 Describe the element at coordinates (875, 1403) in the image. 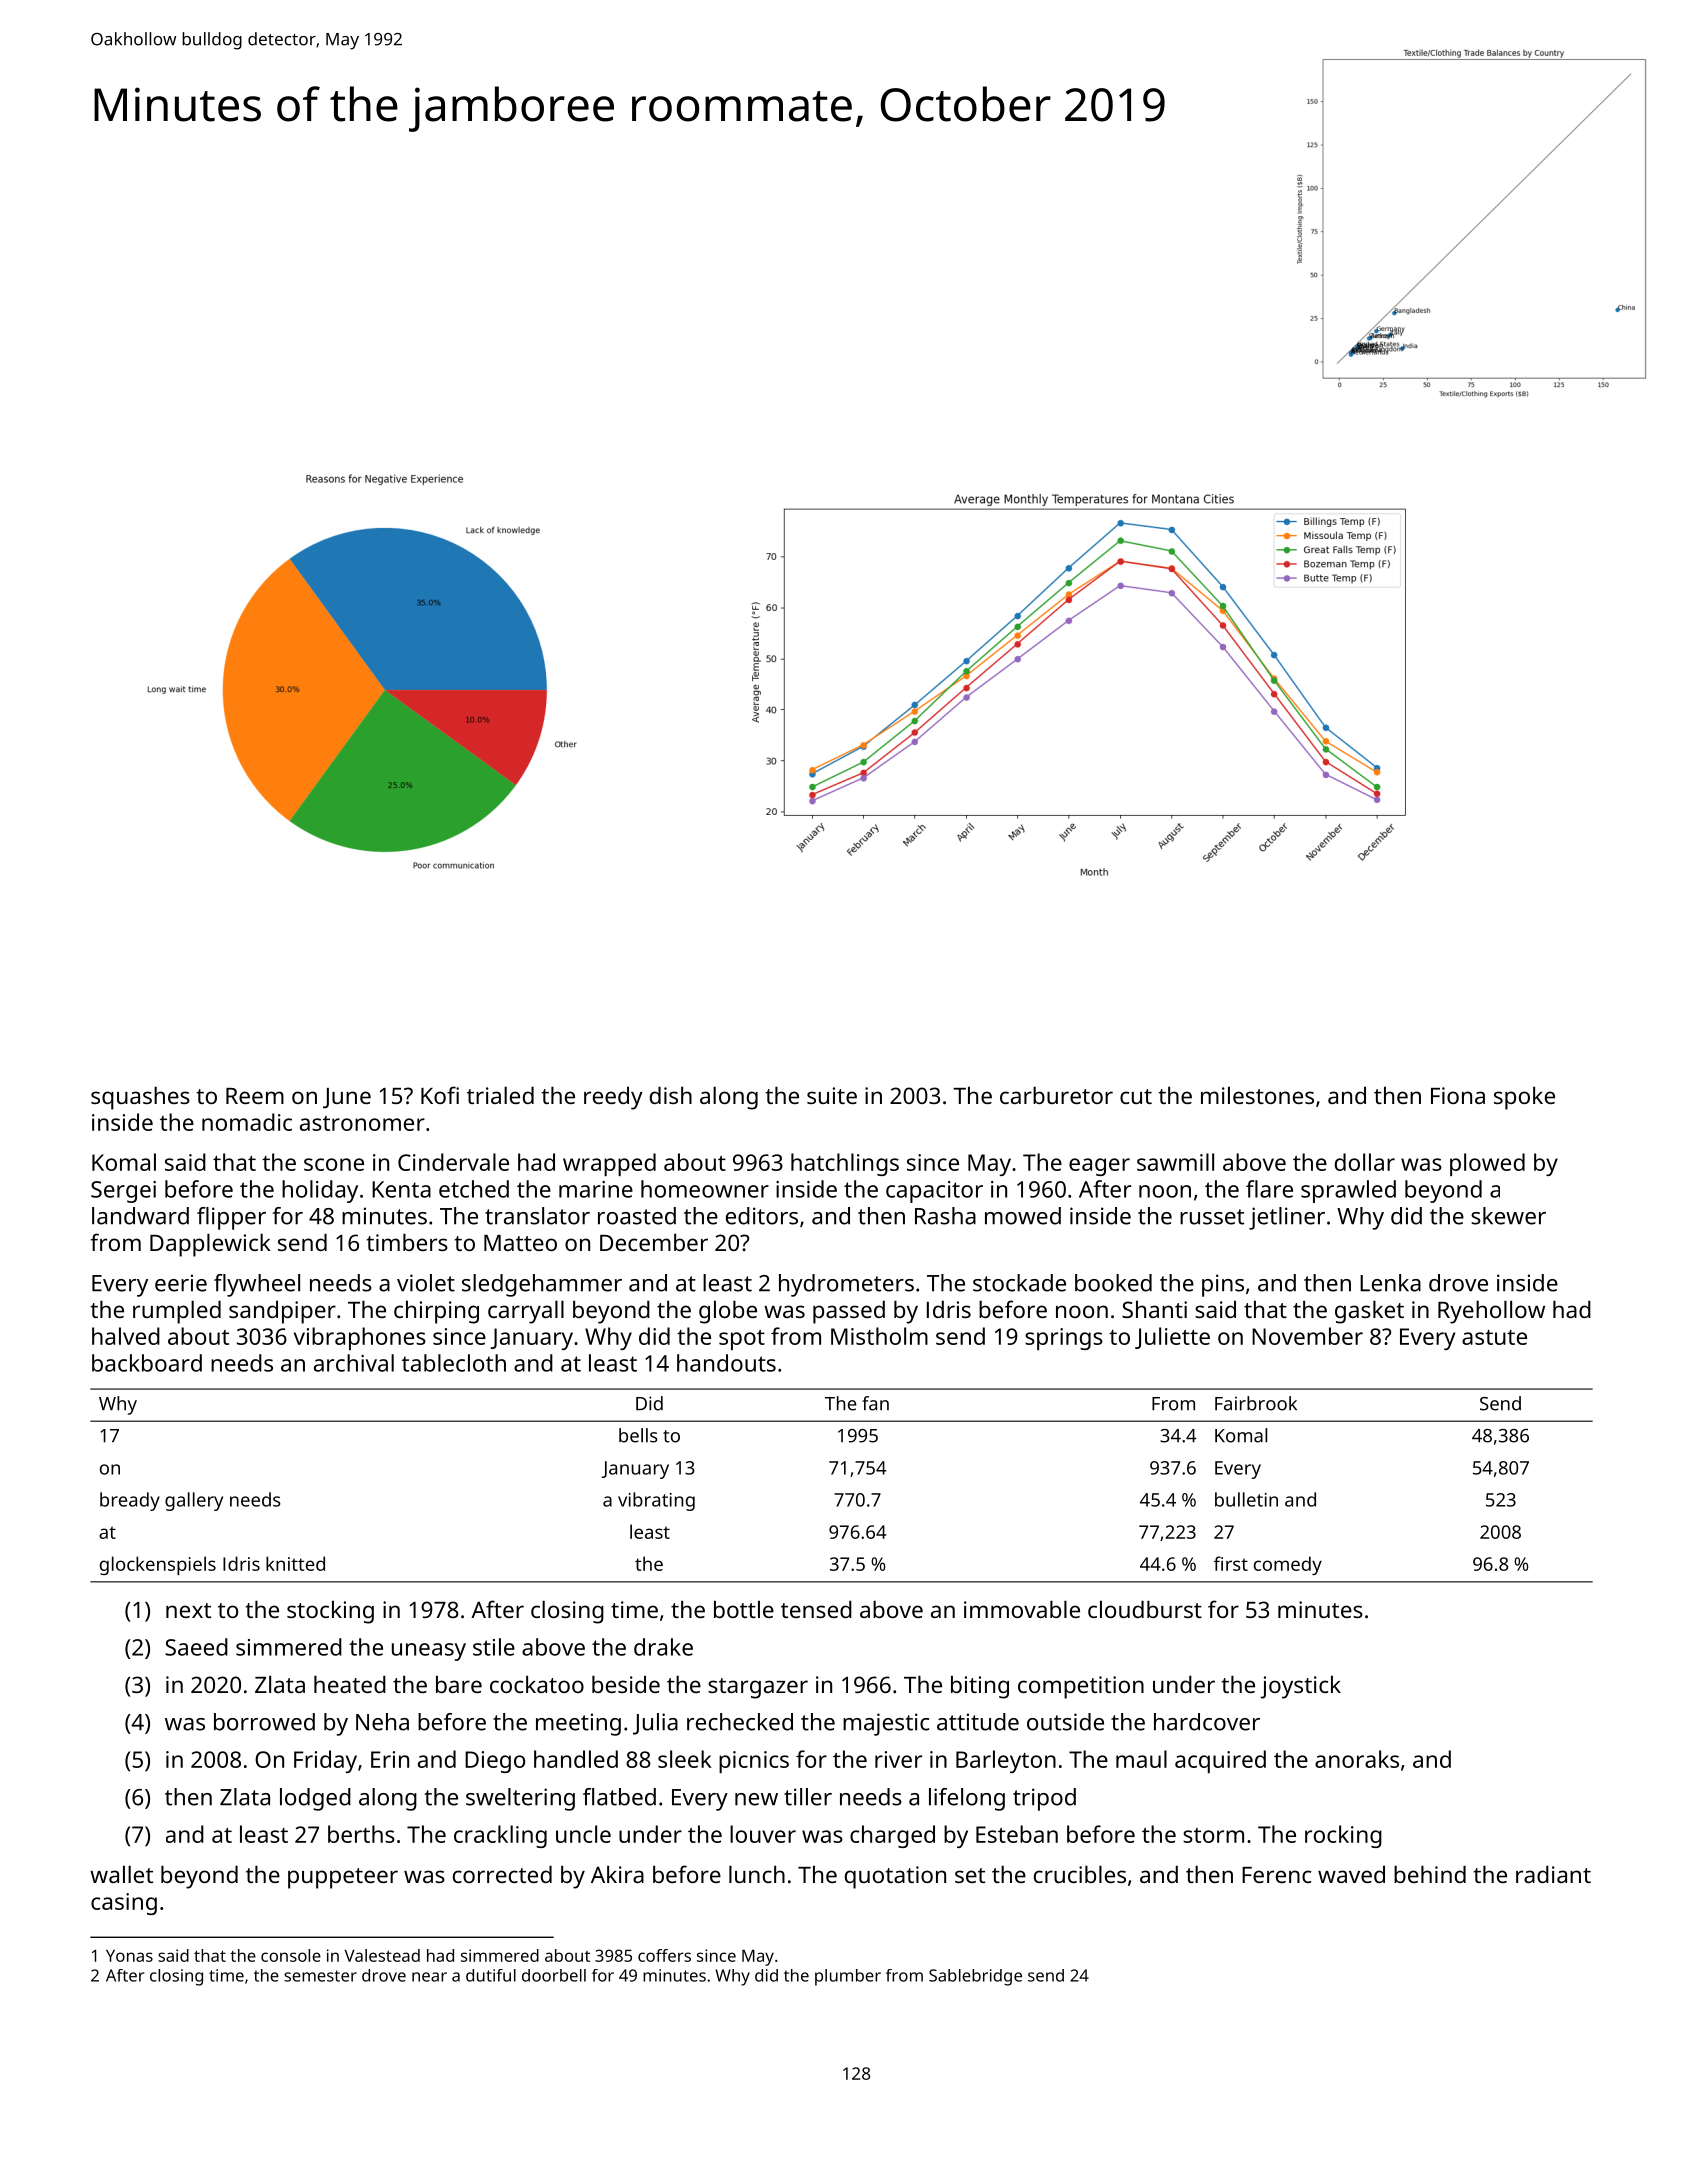

I see `fan` at that location.
